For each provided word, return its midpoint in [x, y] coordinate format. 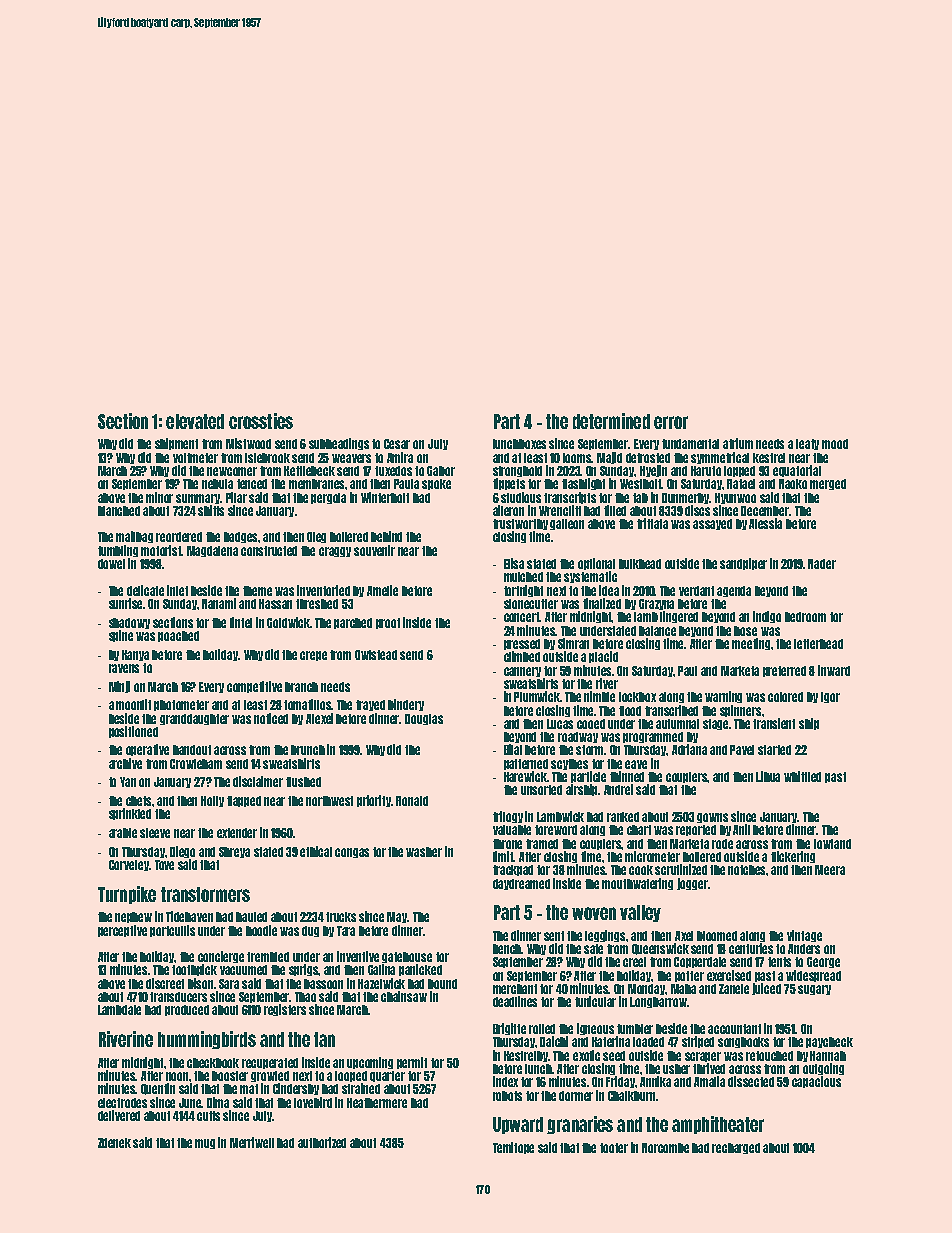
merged [828, 484]
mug [205, 1144]
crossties [261, 421]
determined [611, 421]
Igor [830, 697]
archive [125, 763]
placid [603, 657]
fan [324, 1039]
